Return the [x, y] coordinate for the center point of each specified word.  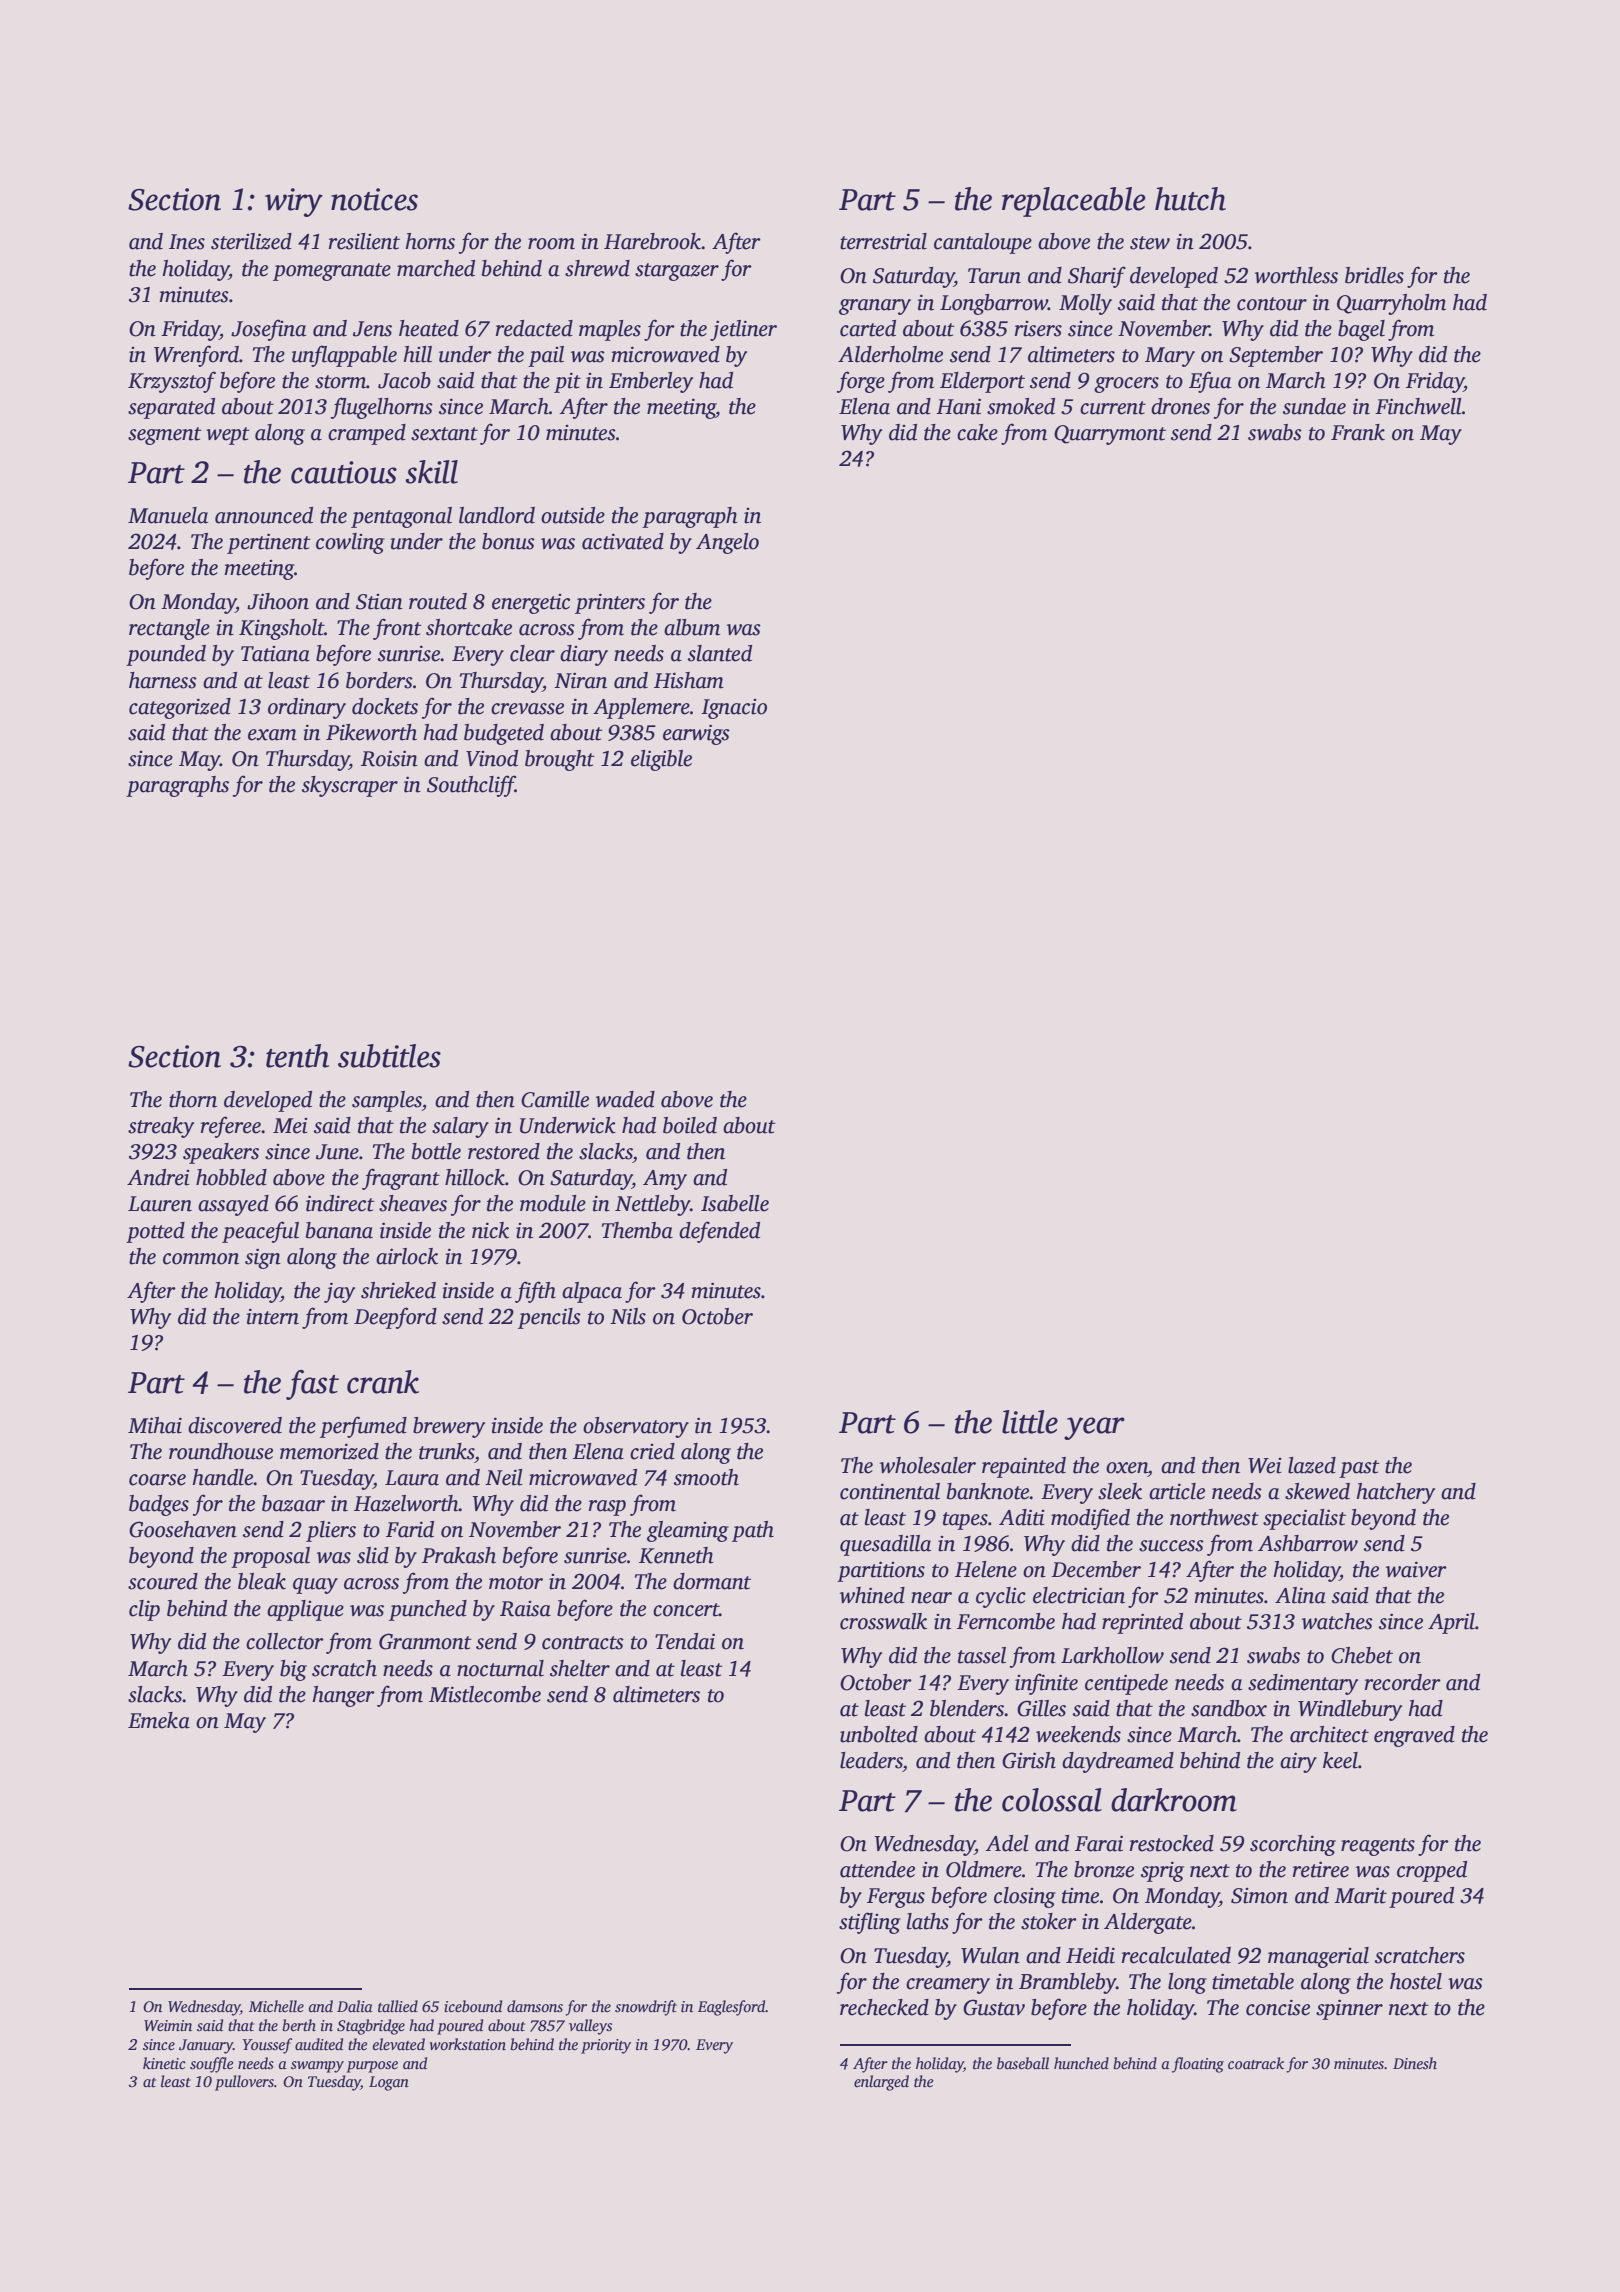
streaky [161, 1127]
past [1359, 1469]
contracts [583, 1643]
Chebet [1362, 1655]
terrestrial [883, 241]
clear [532, 653]
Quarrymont [1110, 435]
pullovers [244, 2083]
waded [625, 1099]
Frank [1358, 432]
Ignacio [734, 709]
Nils [628, 1316]
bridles [1374, 275]
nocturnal [500, 1668]
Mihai [155, 1425]
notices [374, 199]
